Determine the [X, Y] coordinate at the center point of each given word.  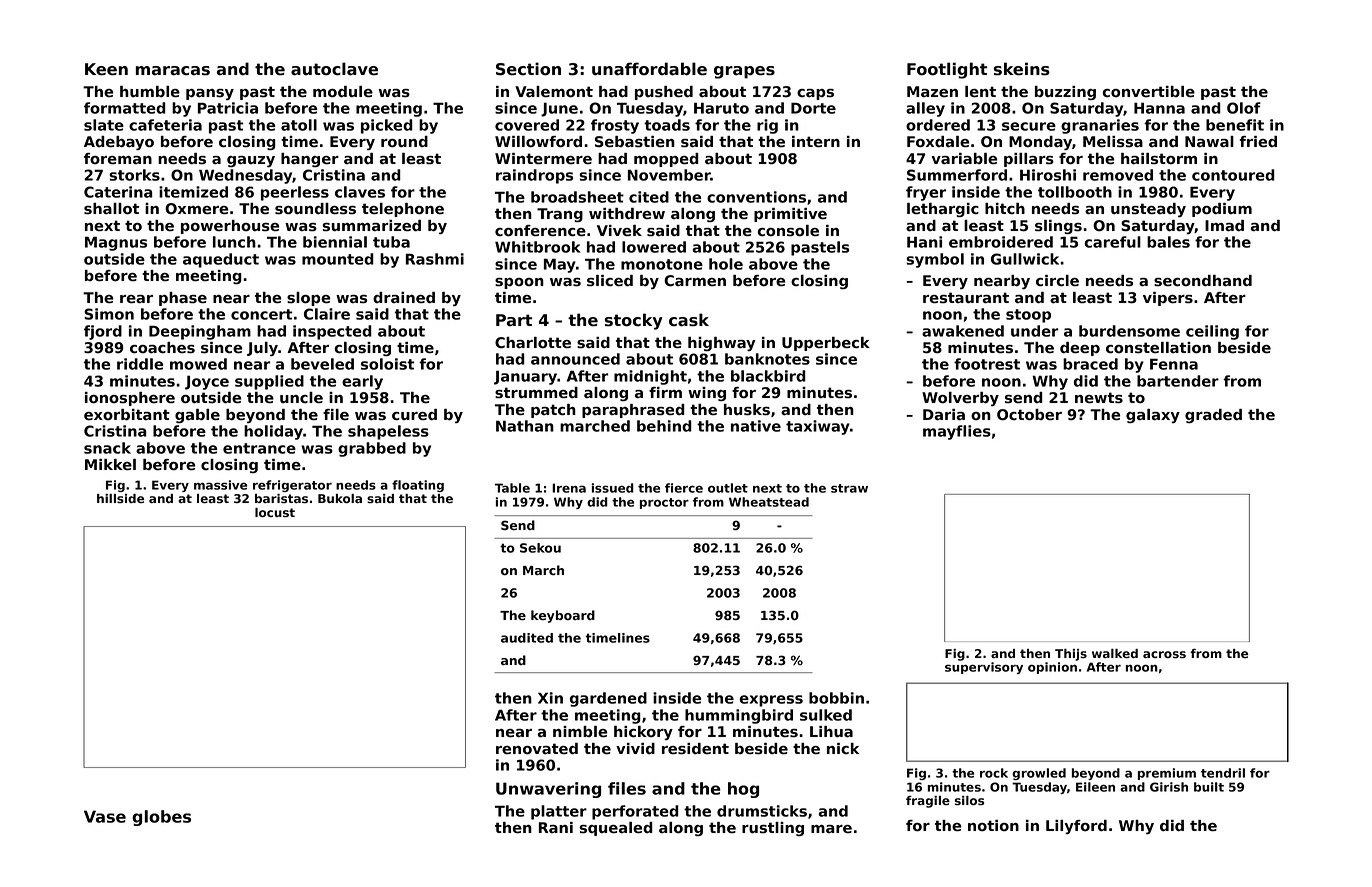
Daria [944, 415]
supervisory [984, 668]
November [669, 175]
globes [161, 818]
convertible [1149, 92]
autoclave [334, 69]
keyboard [563, 616]
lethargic [943, 210]
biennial [335, 242]
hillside [120, 498]
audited [527, 638]
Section [528, 69]
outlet [728, 488]
